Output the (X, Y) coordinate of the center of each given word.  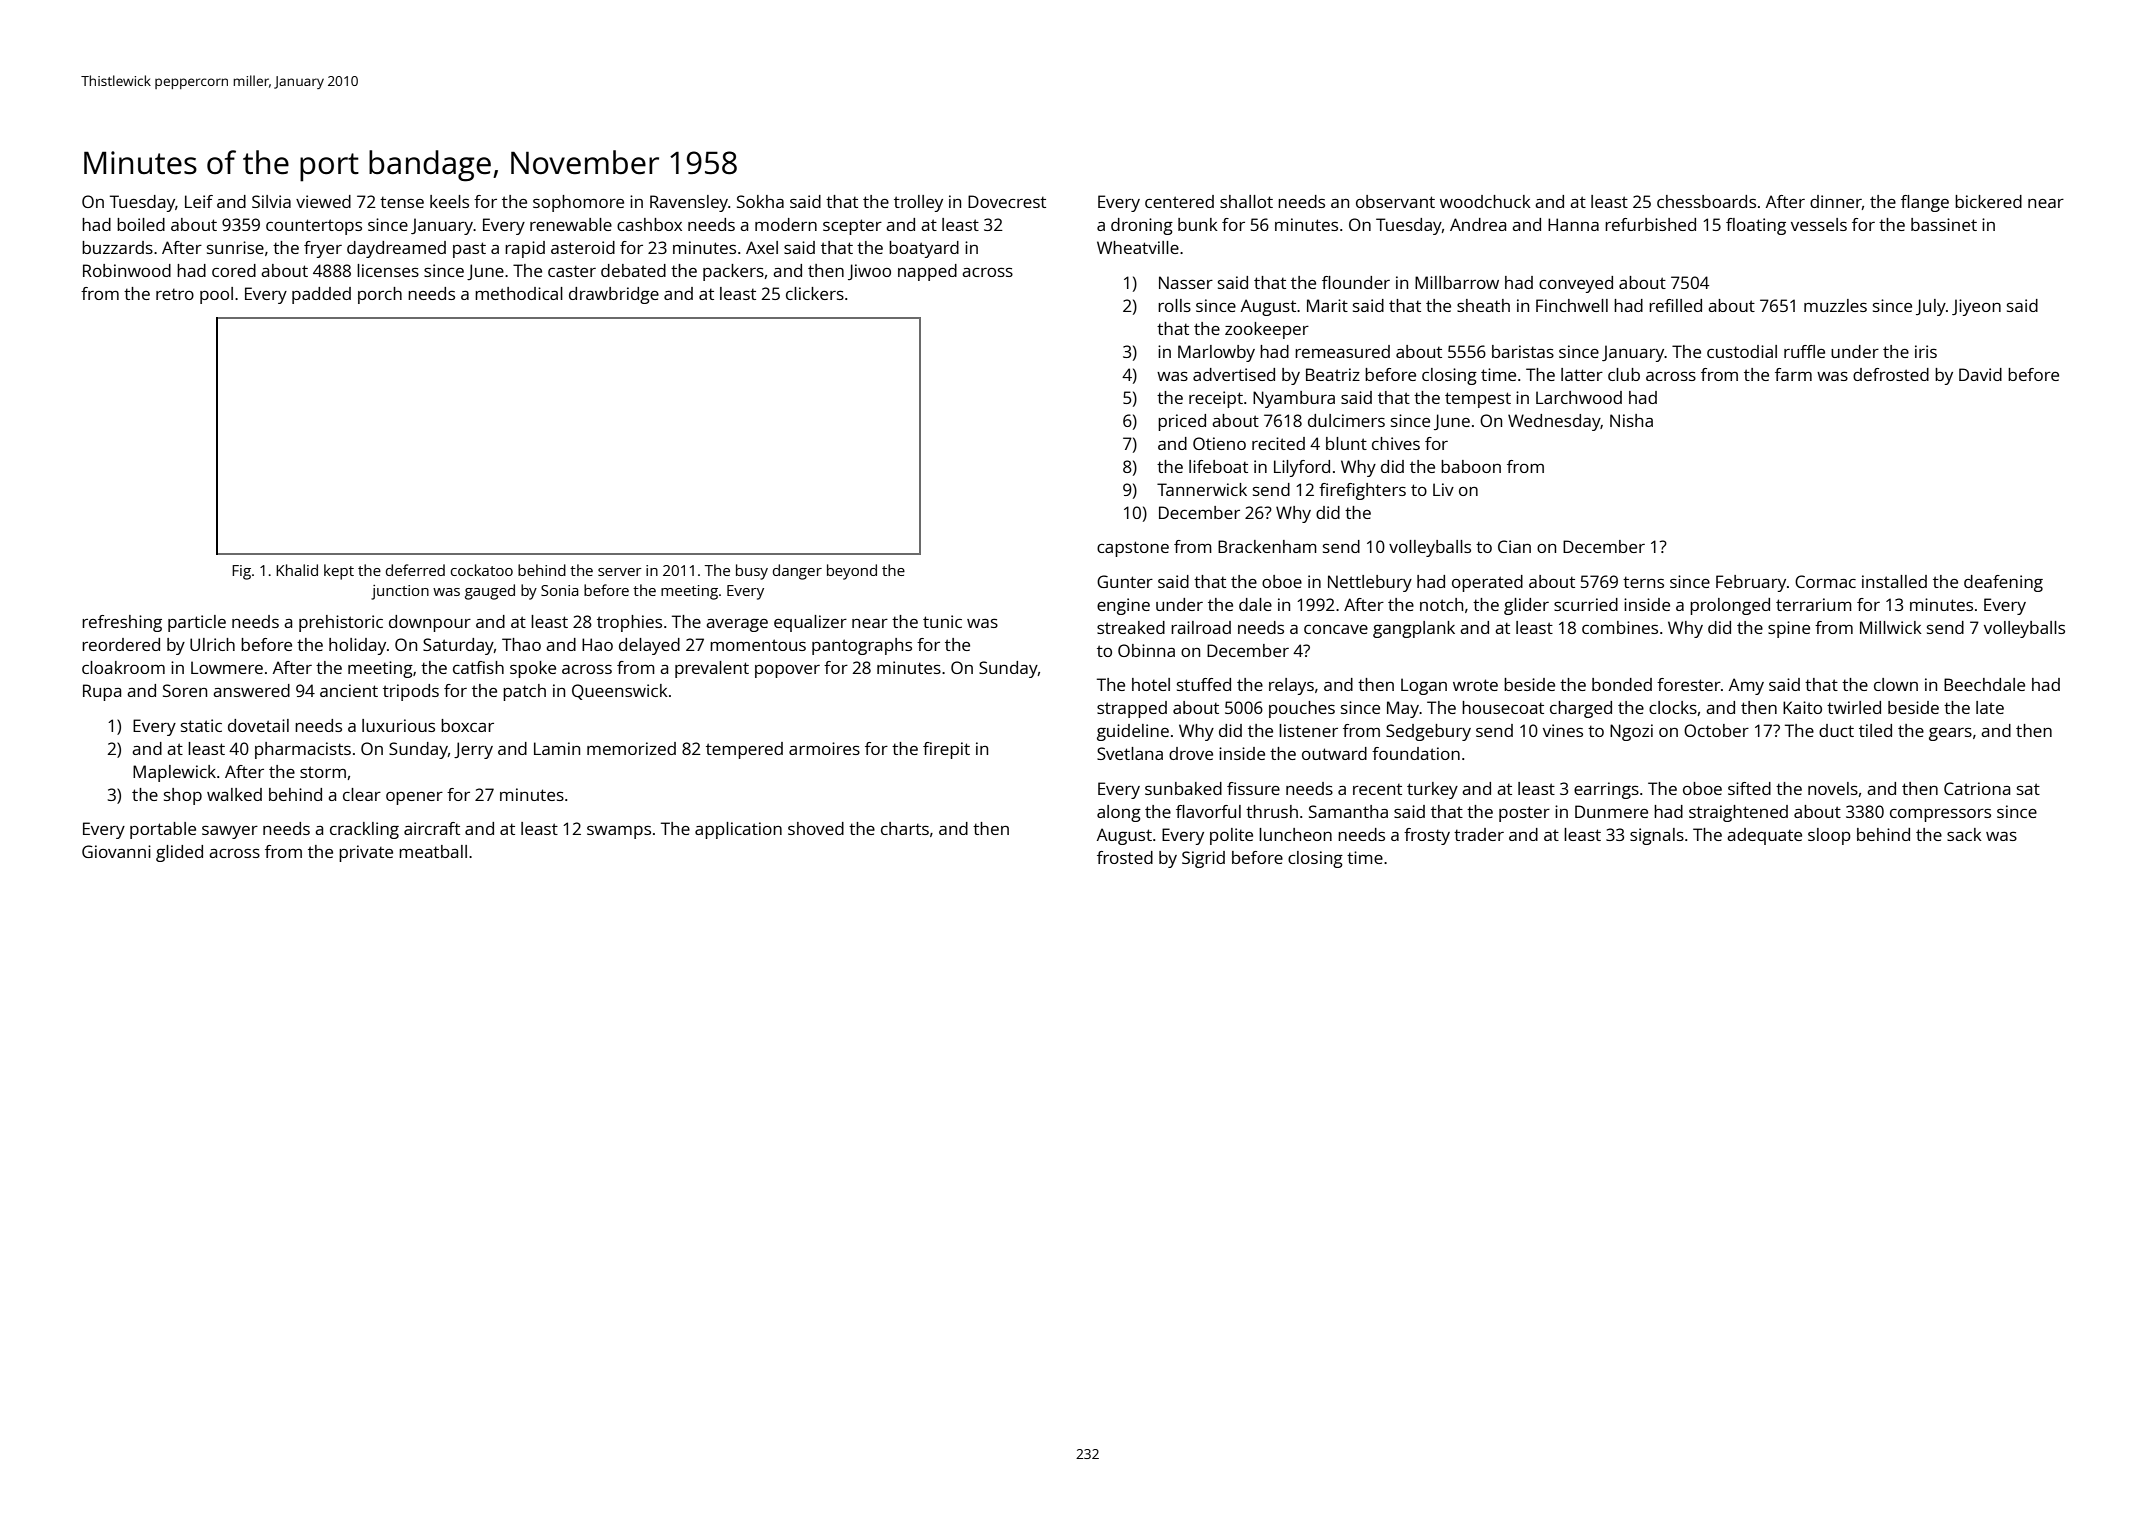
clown (1896, 684)
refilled (1675, 305)
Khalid (297, 570)
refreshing (122, 623)
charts (905, 828)
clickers (815, 293)
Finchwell (1572, 305)
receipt (1216, 399)
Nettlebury (1370, 583)
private (366, 853)
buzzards (117, 247)
